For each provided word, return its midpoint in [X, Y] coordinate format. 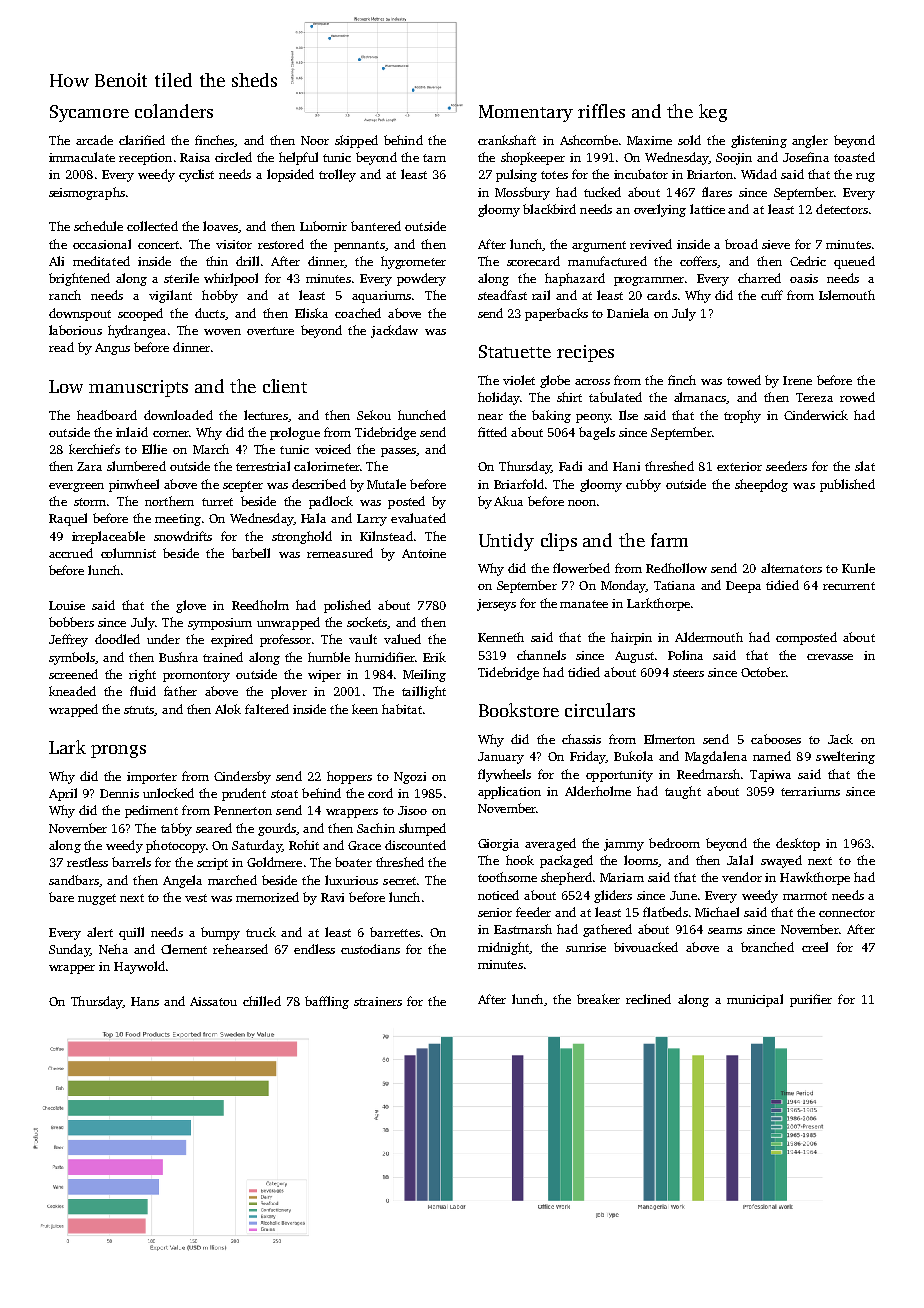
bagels [597, 433]
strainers [378, 1001]
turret [217, 502]
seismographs [87, 193]
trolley [337, 175]
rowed [857, 397]
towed [744, 380]
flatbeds [665, 912]
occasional [102, 244]
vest [196, 898]
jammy [624, 845]
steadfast [502, 295]
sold [689, 140]
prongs [118, 751]
